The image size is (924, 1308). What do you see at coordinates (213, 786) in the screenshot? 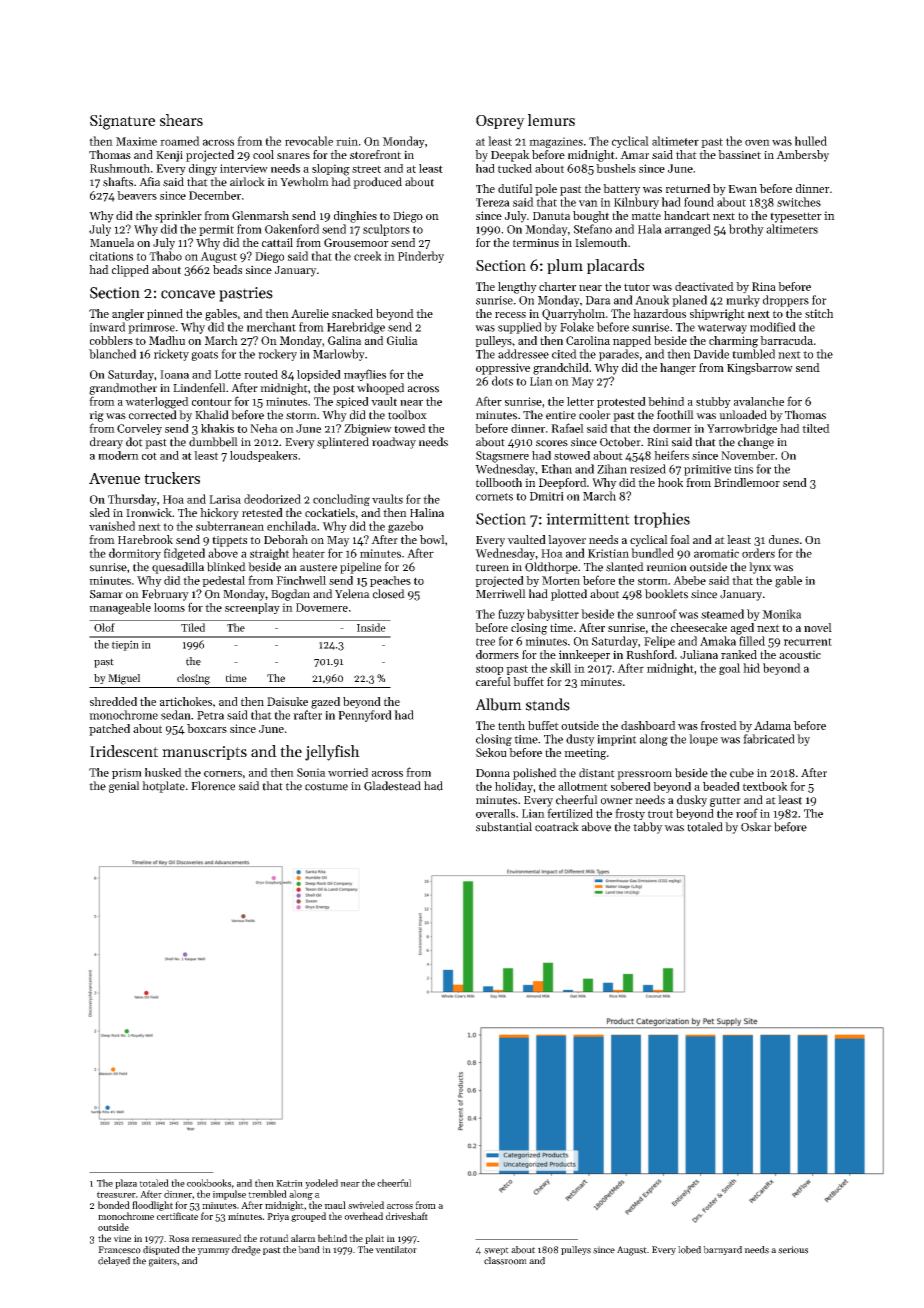
I see `Florence` at bounding box center [213, 786].
